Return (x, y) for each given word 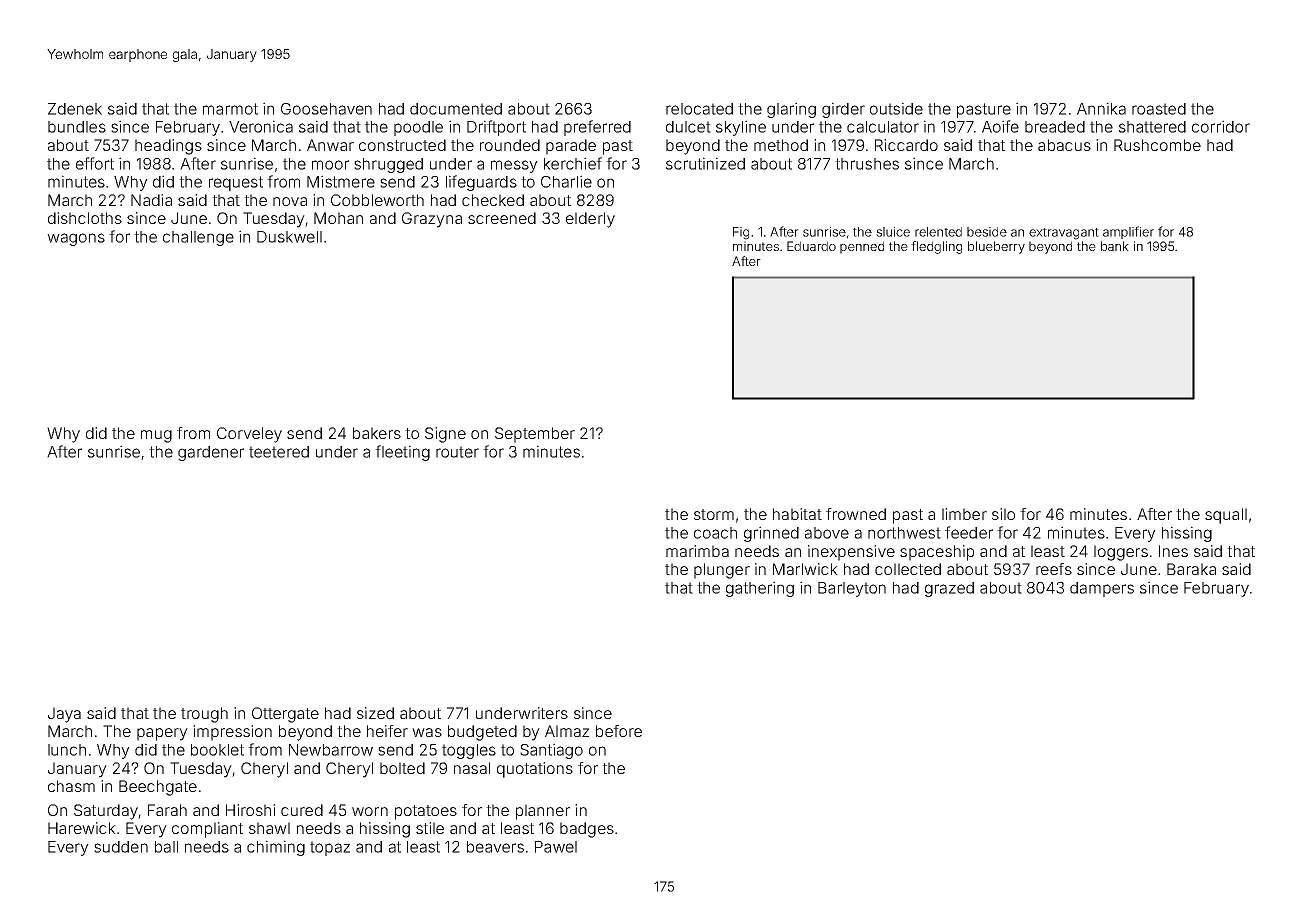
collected (908, 569)
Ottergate (285, 715)
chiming (276, 848)
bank (1115, 246)
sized (375, 713)
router (457, 452)
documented (456, 109)
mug (156, 436)
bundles (77, 127)
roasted (1159, 109)
